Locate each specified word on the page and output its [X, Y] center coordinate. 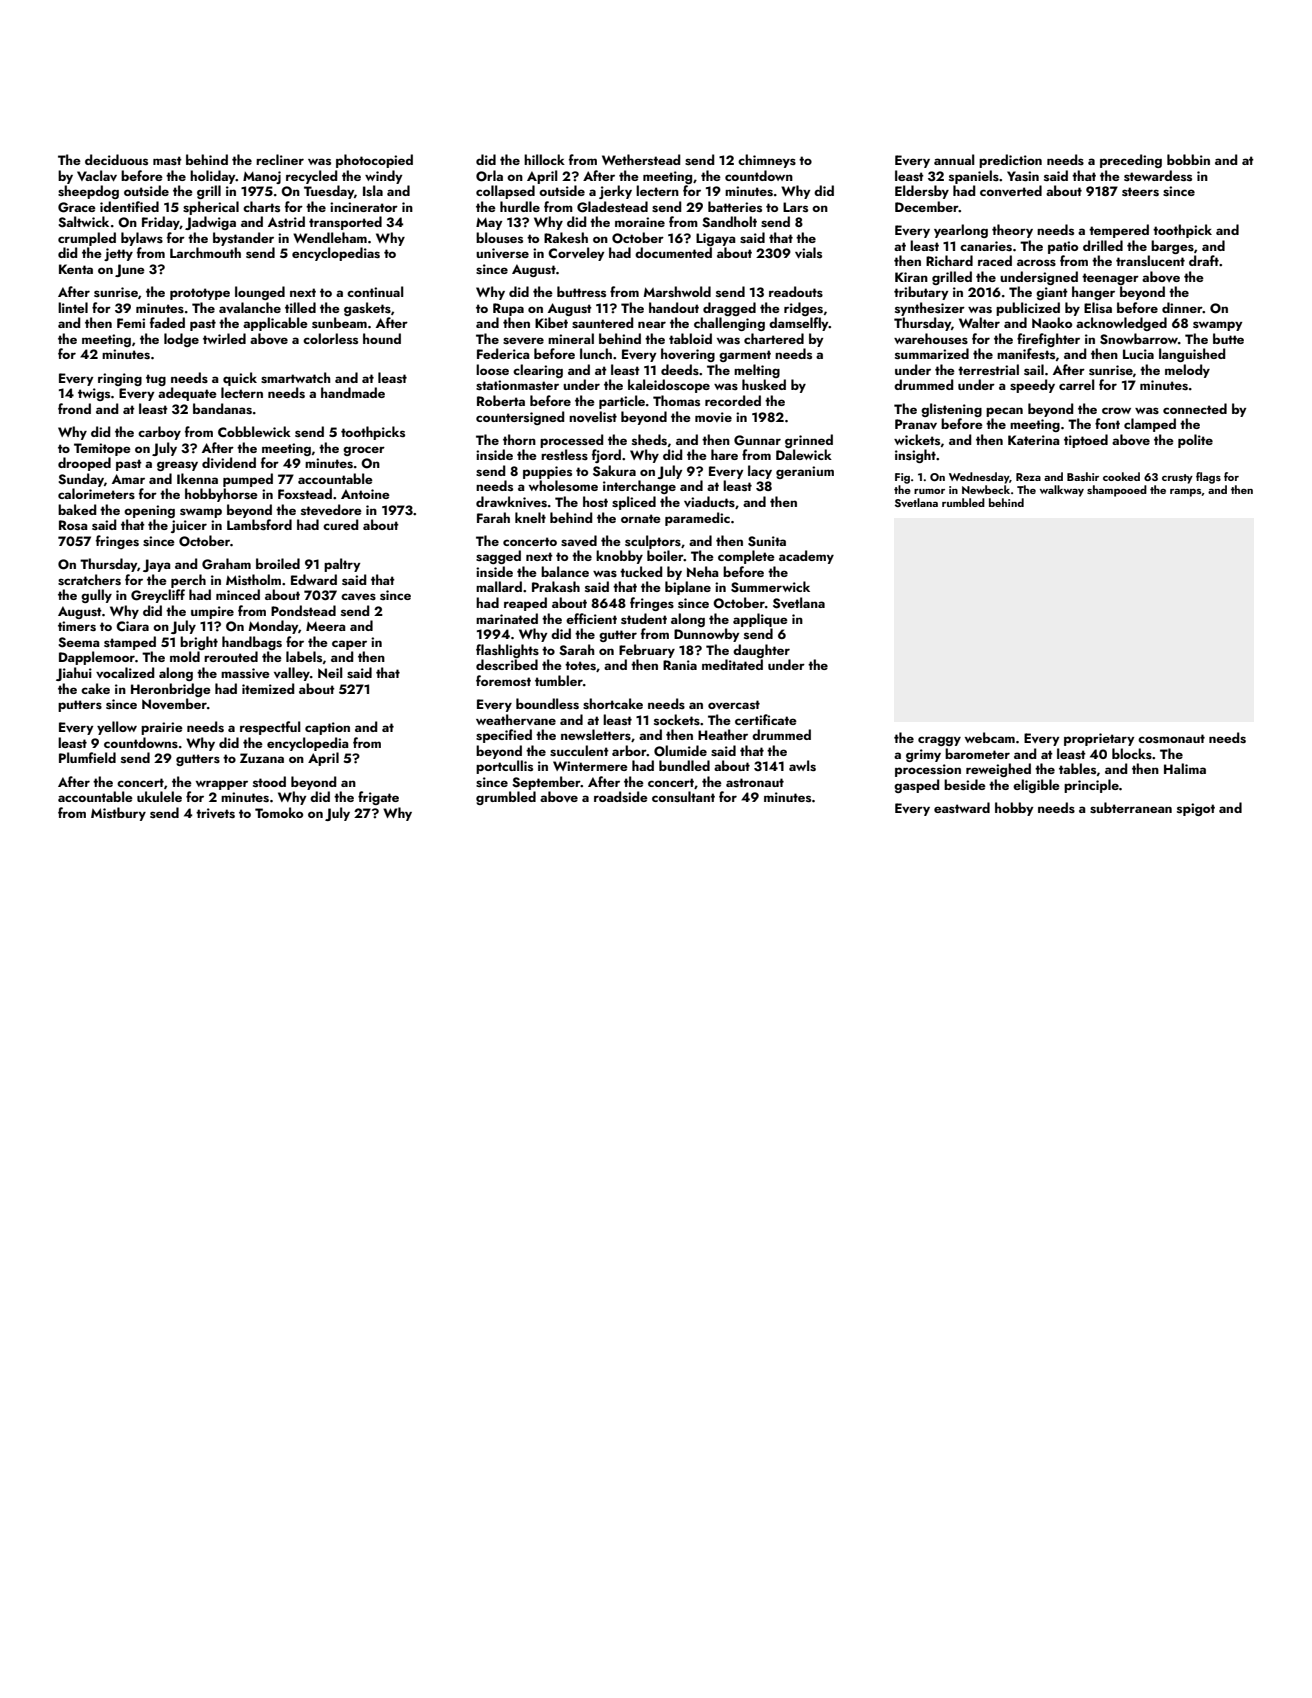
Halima [1185, 768]
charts [261, 206]
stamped [130, 643]
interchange [639, 487]
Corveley [576, 254]
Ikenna [197, 478]
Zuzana [262, 758]
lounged [260, 293]
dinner [1182, 307]
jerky [615, 192]
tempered [1119, 231]
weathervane [516, 719]
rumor [929, 491]
